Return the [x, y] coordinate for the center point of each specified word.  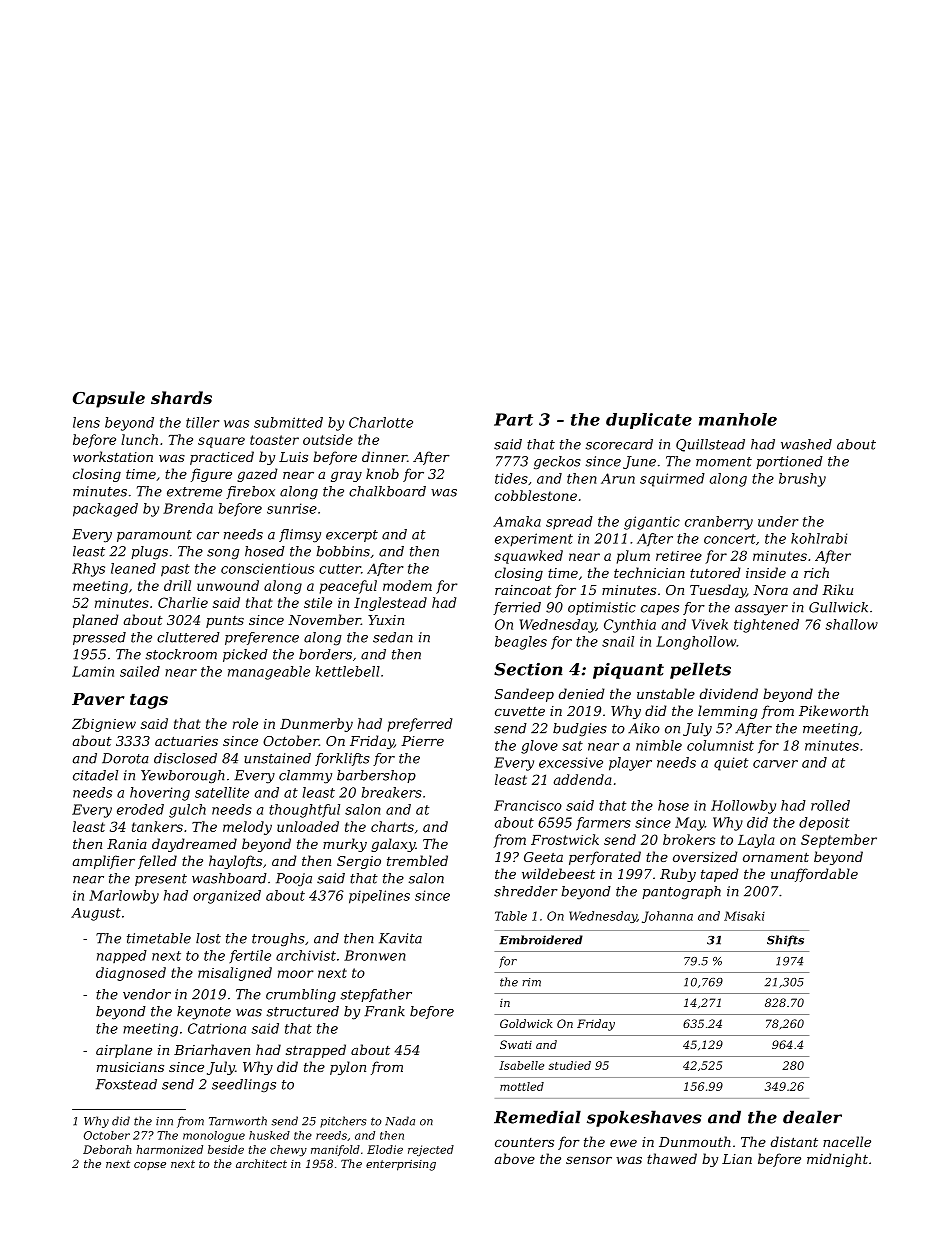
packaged [105, 510]
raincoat [523, 590]
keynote [204, 1013]
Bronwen [375, 955]
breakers [392, 792]
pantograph [681, 892]
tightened [766, 626]
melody [247, 828]
